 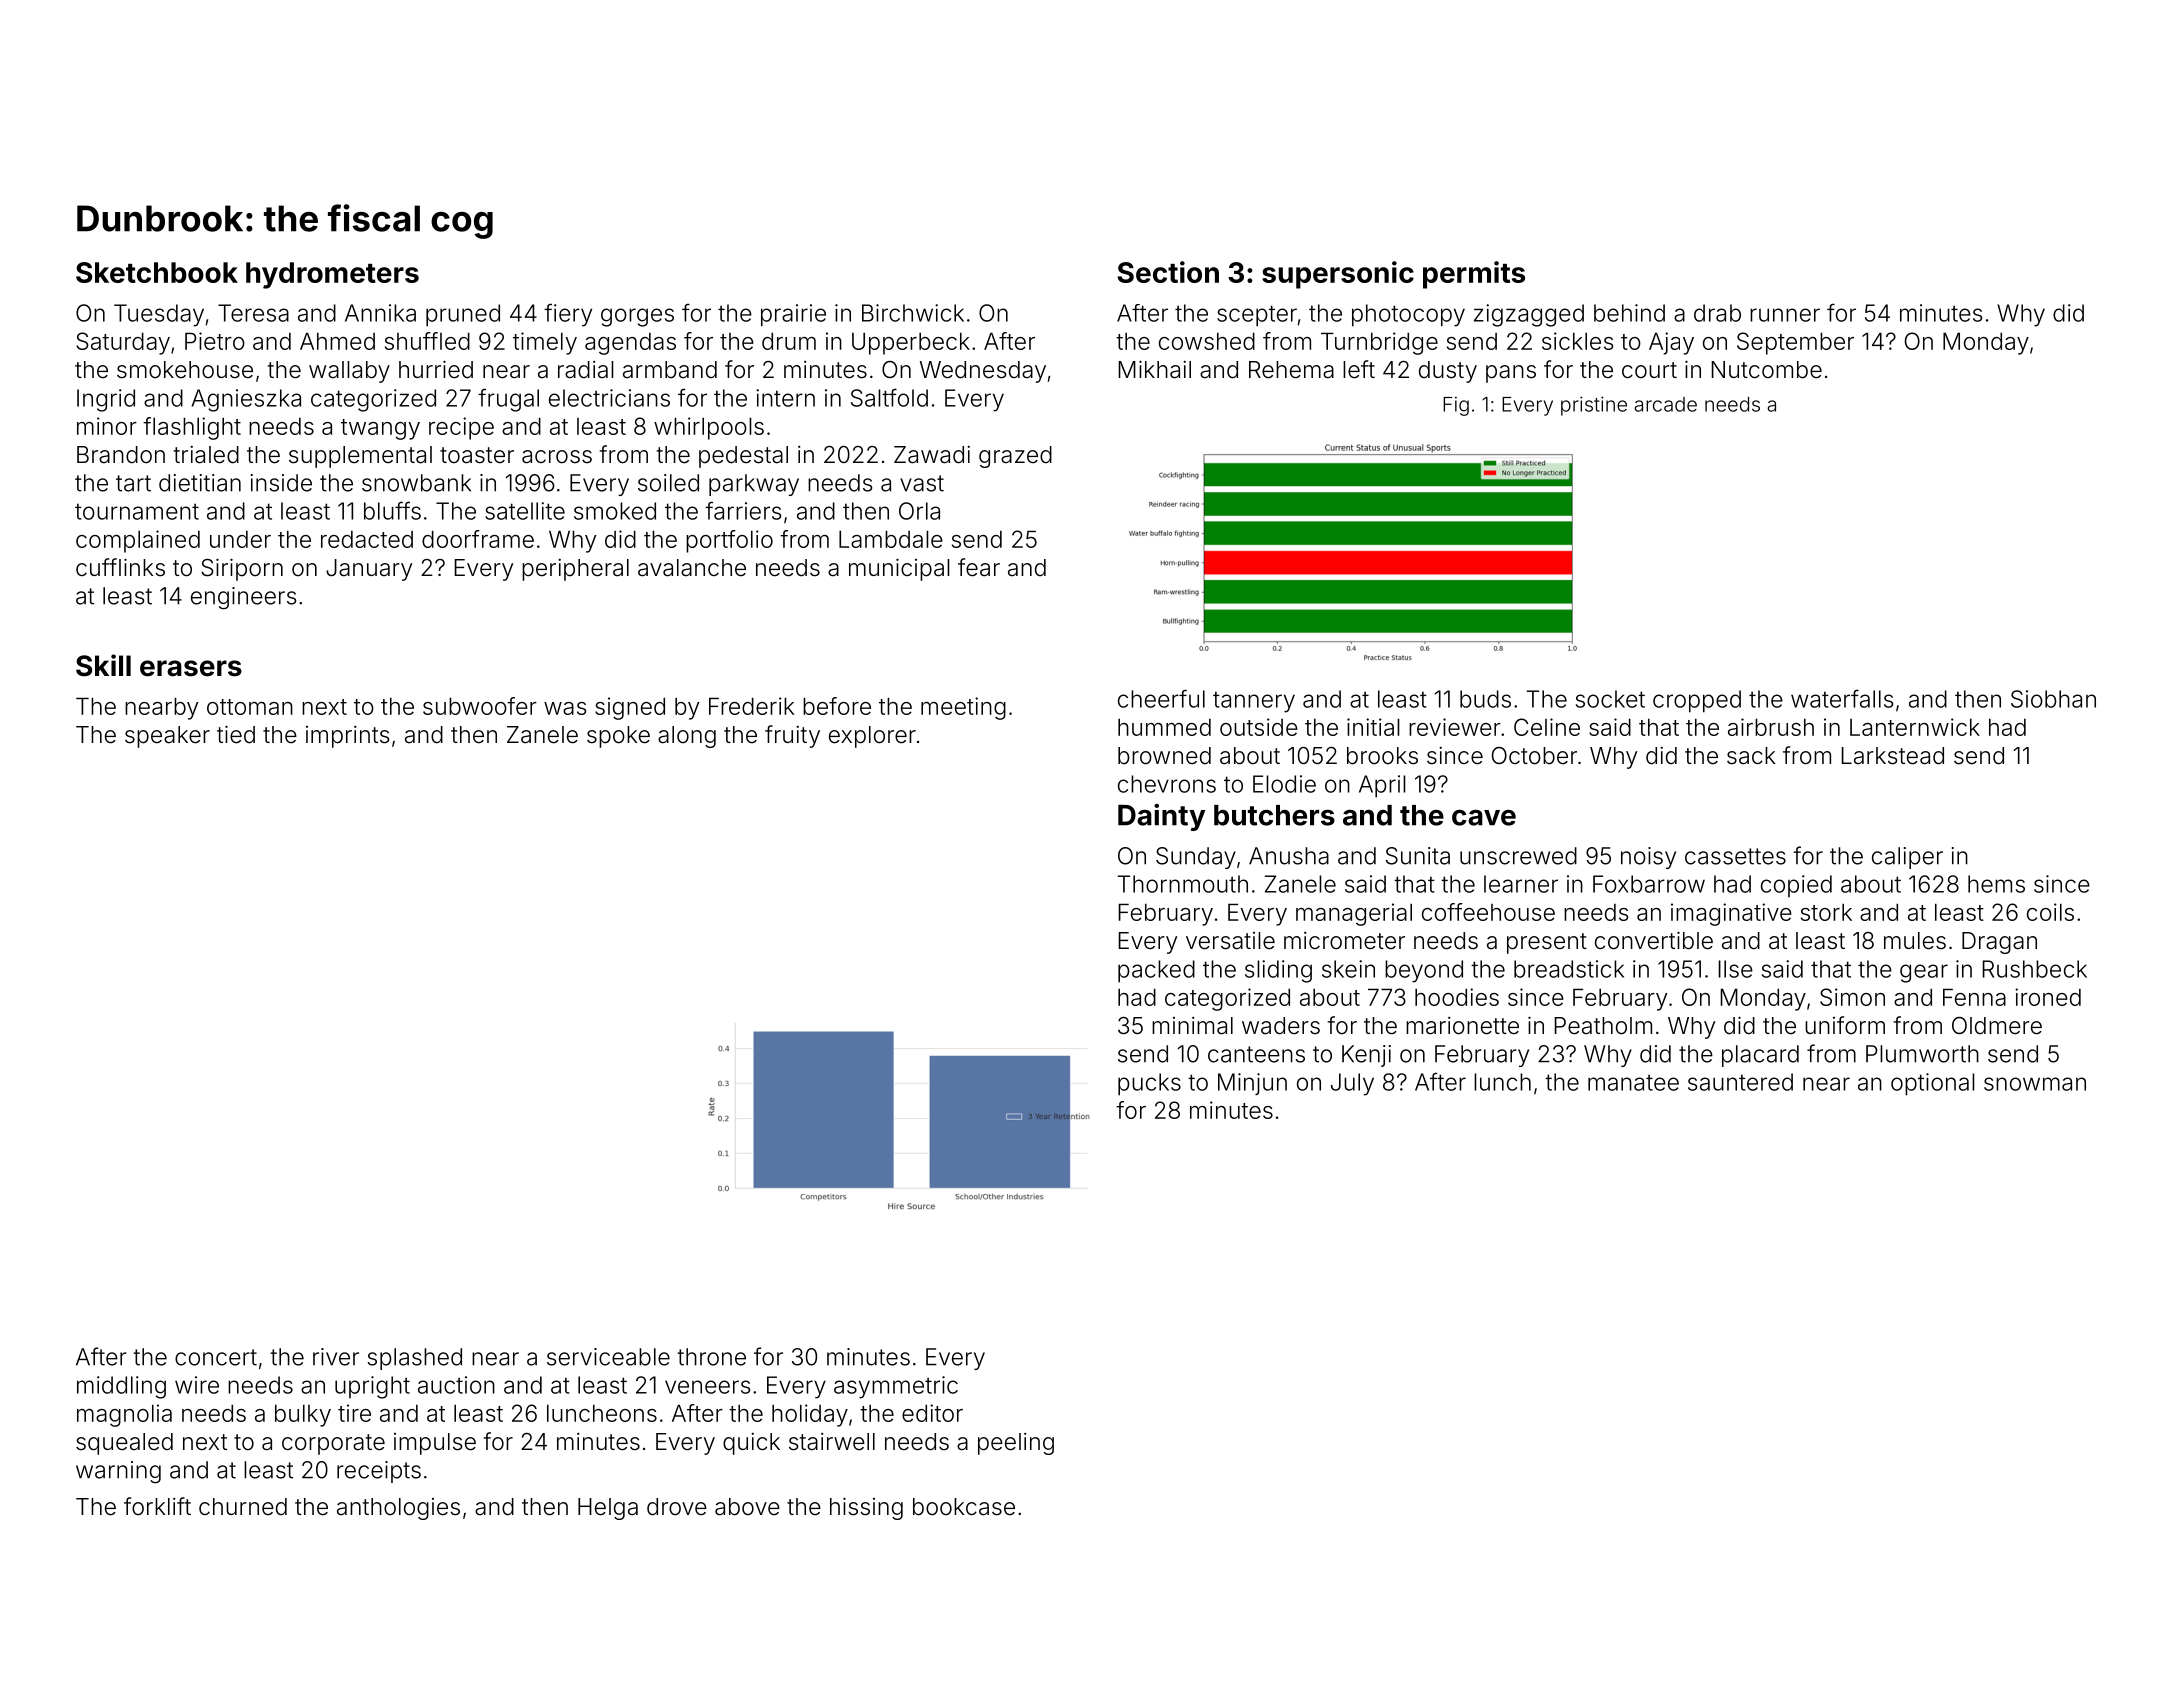 What do you see at coordinates (1230, 941) in the page?
I see `versatile` at bounding box center [1230, 941].
